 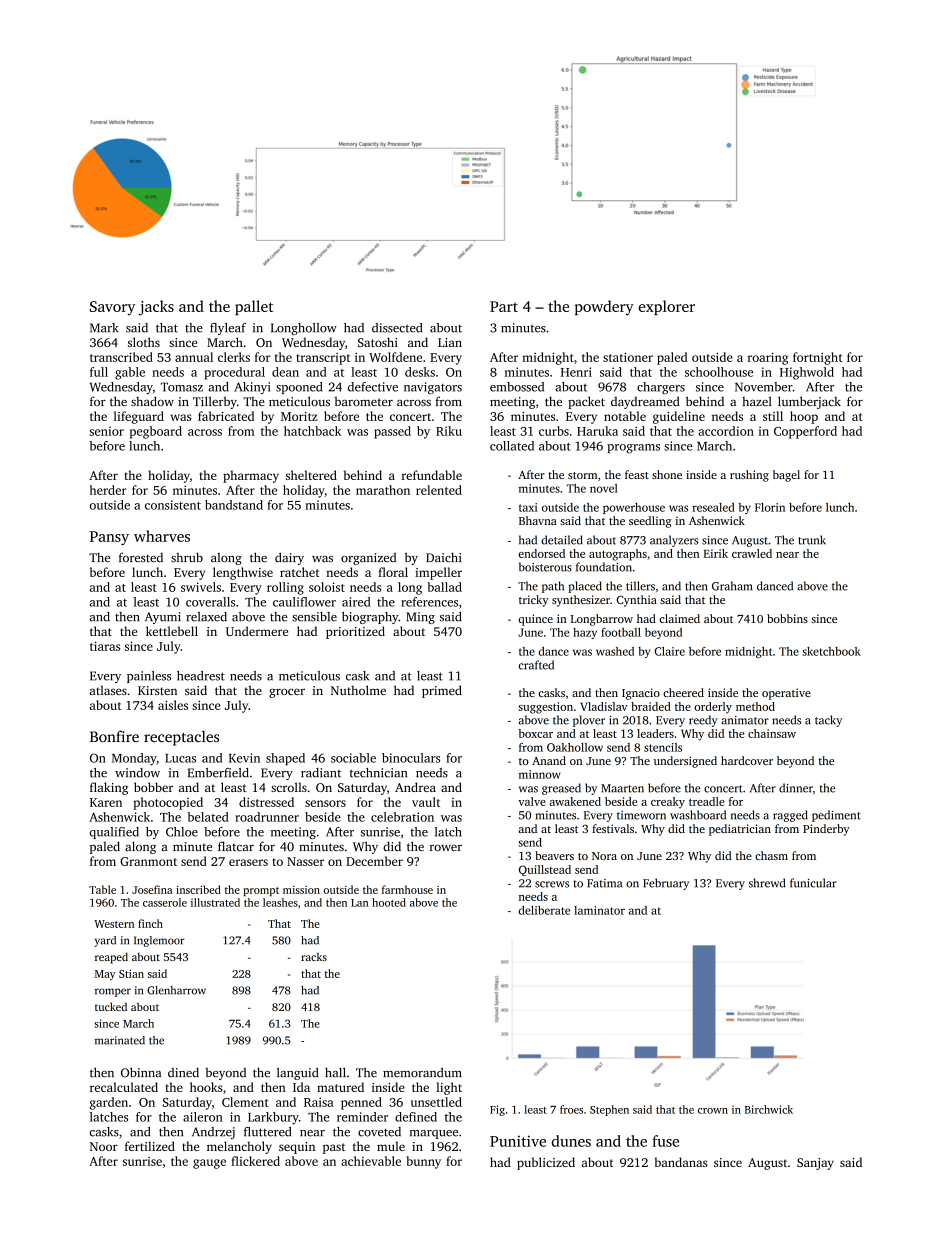 I want to click on prioritized, so click(x=355, y=632).
